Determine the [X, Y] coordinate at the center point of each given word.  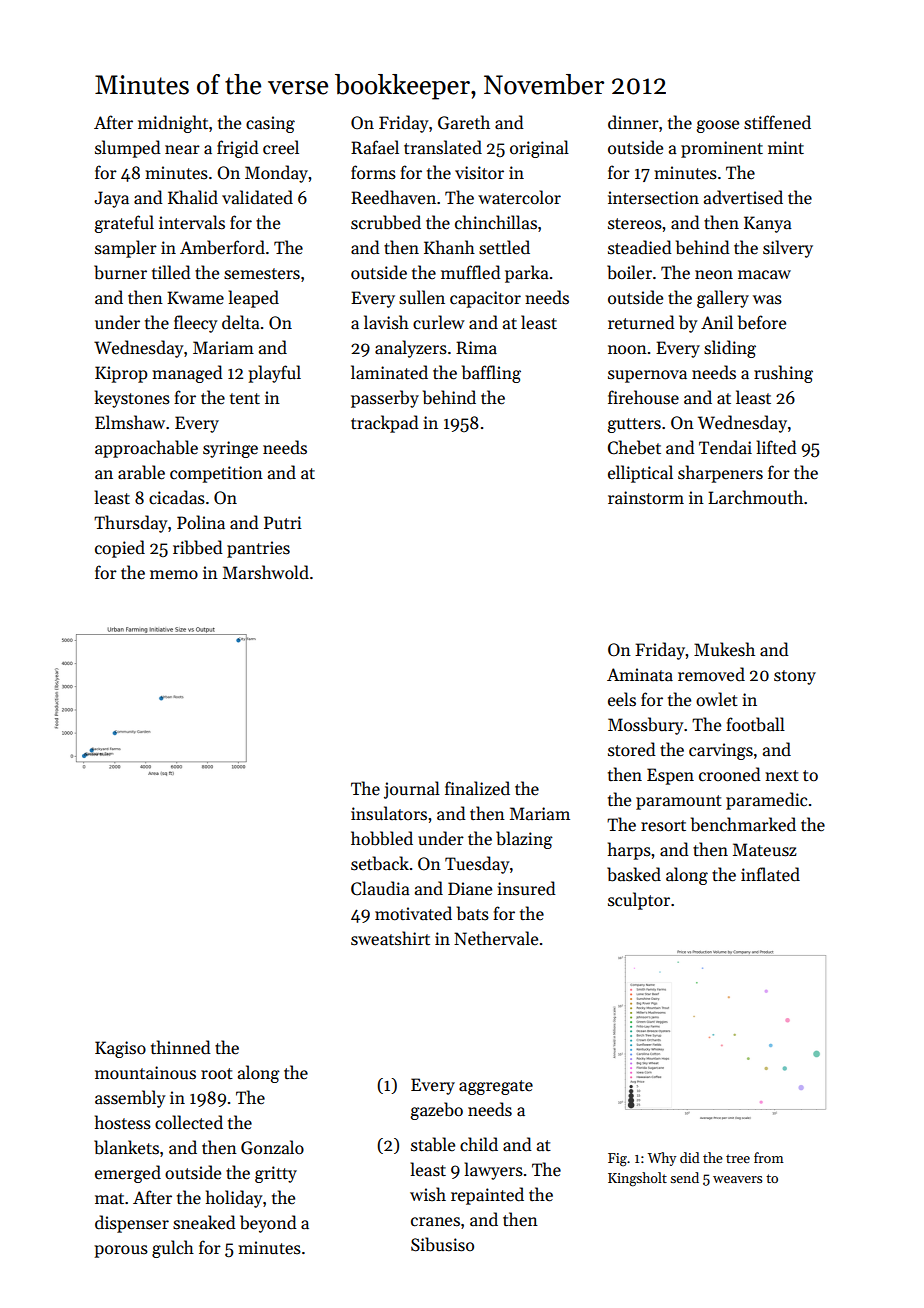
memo [174, 575]
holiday [234, 1199]
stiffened [777, 122]
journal [412, 790]
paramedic [766, 801]
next [782, 776]
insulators [389, 813]
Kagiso [120, 1049]
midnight [173, 124]
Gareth [464, 122]
